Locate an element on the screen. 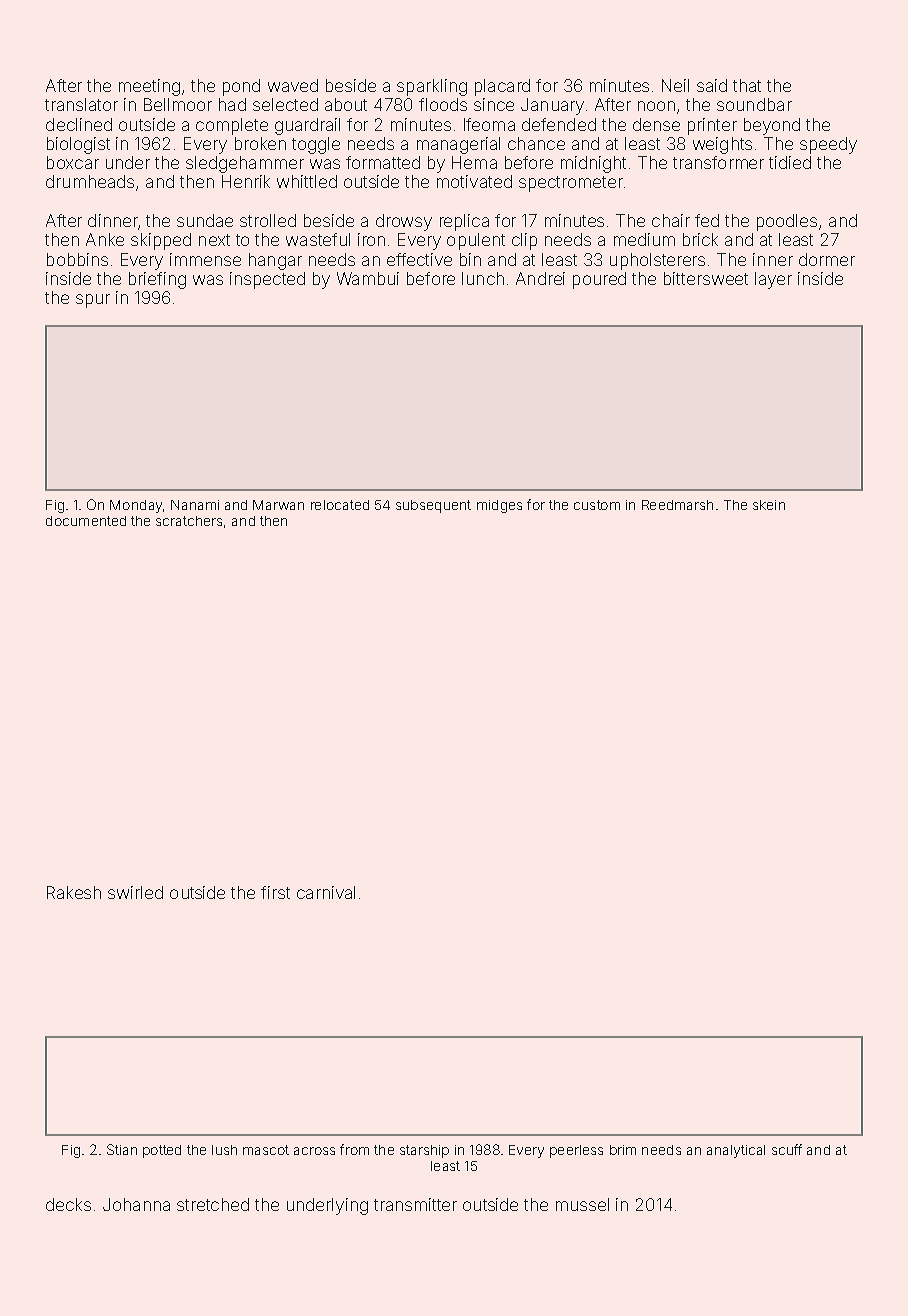 The image size is (908, 1316). spur is located at coordinates (93, 301).
